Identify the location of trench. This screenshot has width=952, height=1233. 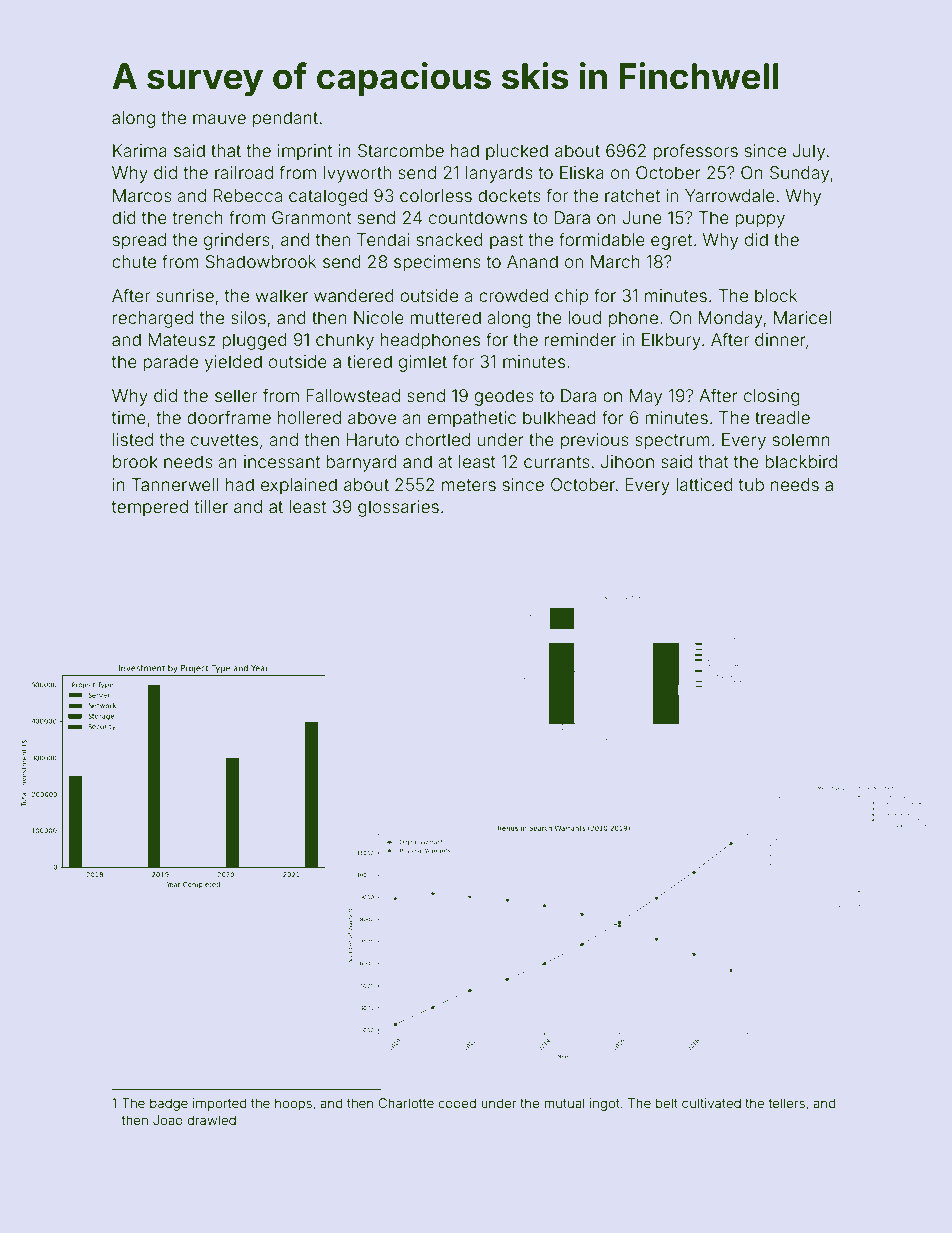
(197, 217).
